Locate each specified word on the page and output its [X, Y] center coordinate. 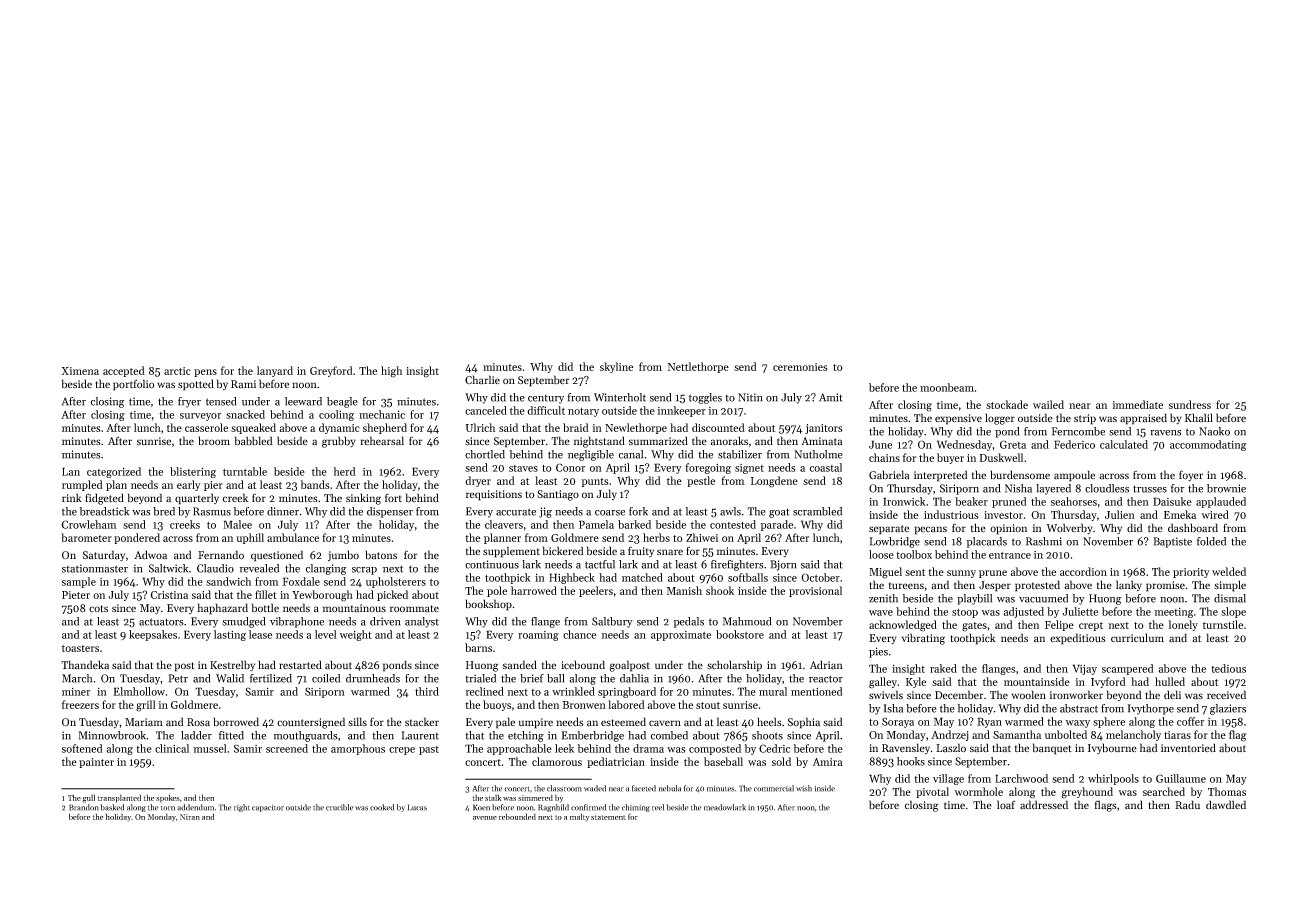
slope [1233, 612]
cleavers [504, 524]
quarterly [197, 499]
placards [986, 542]
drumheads [373, 678]
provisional [815, 591]
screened [287, 748]
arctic [177, 371]
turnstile [1223, 624]
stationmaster [95, 568]
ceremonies [800, 367]
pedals [688, 622]
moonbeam [947, 387]
